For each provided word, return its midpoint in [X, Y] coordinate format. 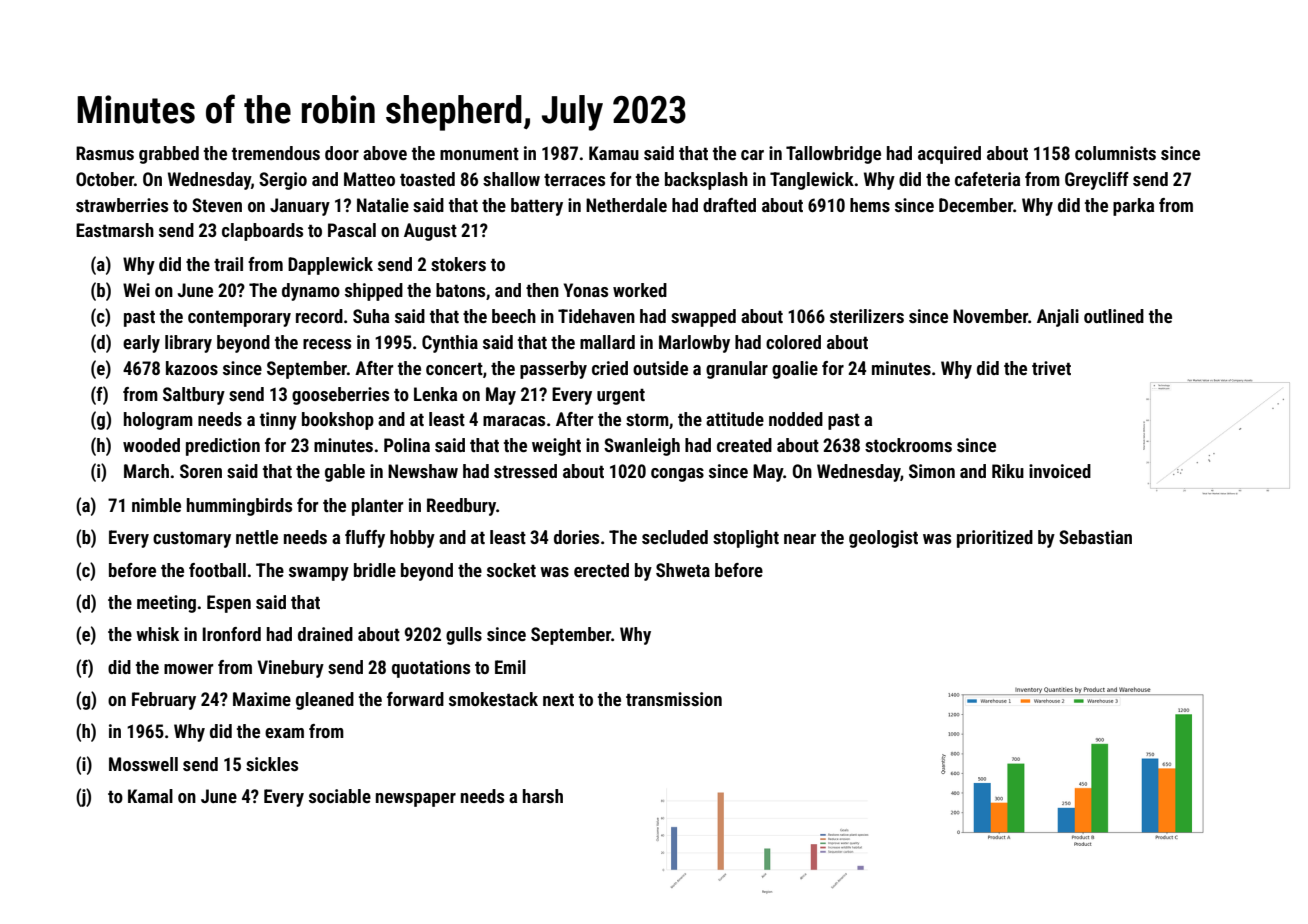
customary [192, 540]
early [141, 344]
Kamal [150, 796]
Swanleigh [642, 447]
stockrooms [908, 445]
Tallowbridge [833, 155]
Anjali [1058, 318]
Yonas [585, 290]
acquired [949, 155]
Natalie [383, 205]
